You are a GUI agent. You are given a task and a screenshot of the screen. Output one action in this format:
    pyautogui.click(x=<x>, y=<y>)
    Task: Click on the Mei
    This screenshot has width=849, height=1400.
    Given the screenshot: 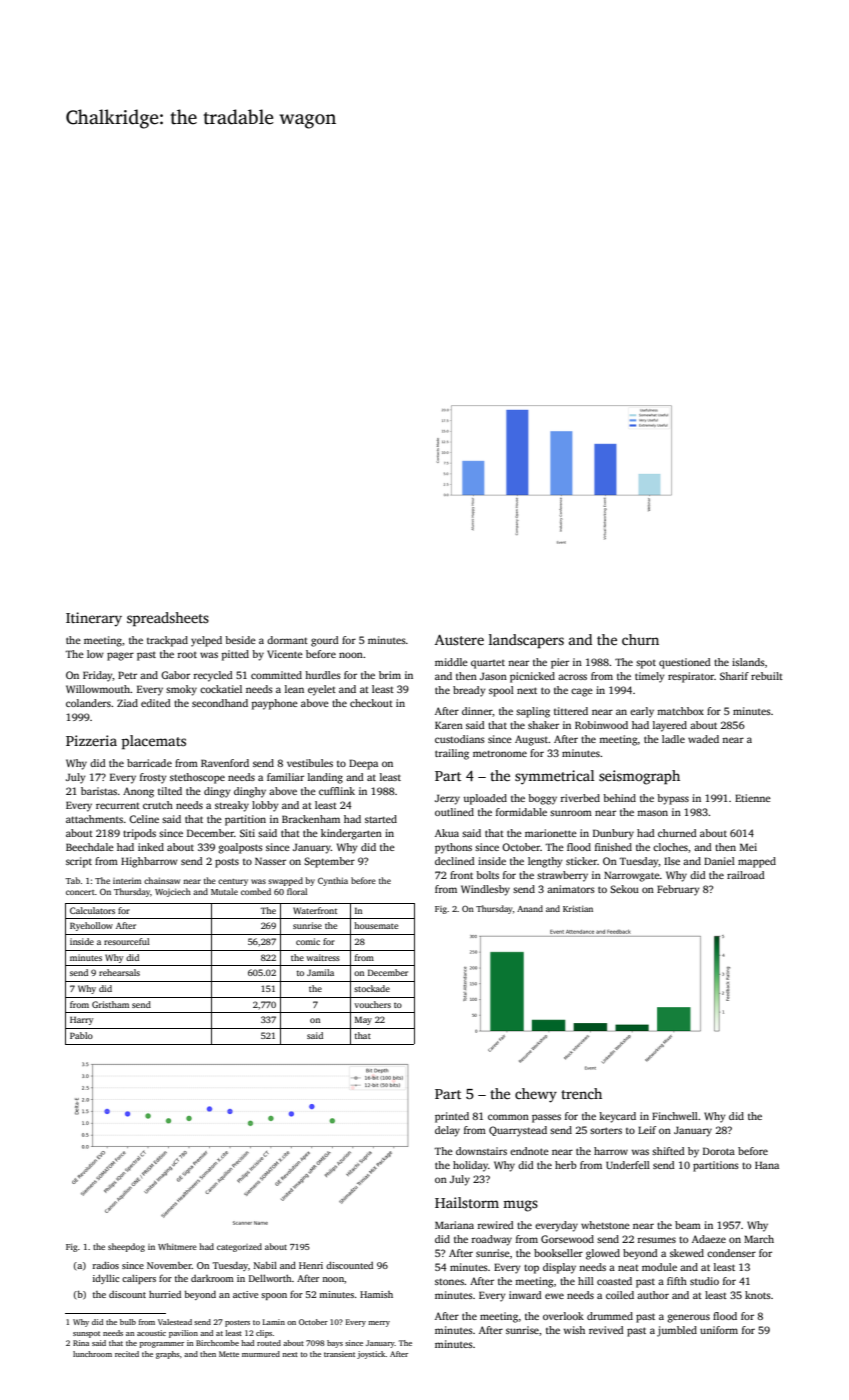 What is the action you would take?
    pyautogui.click(x=748, y=847)
